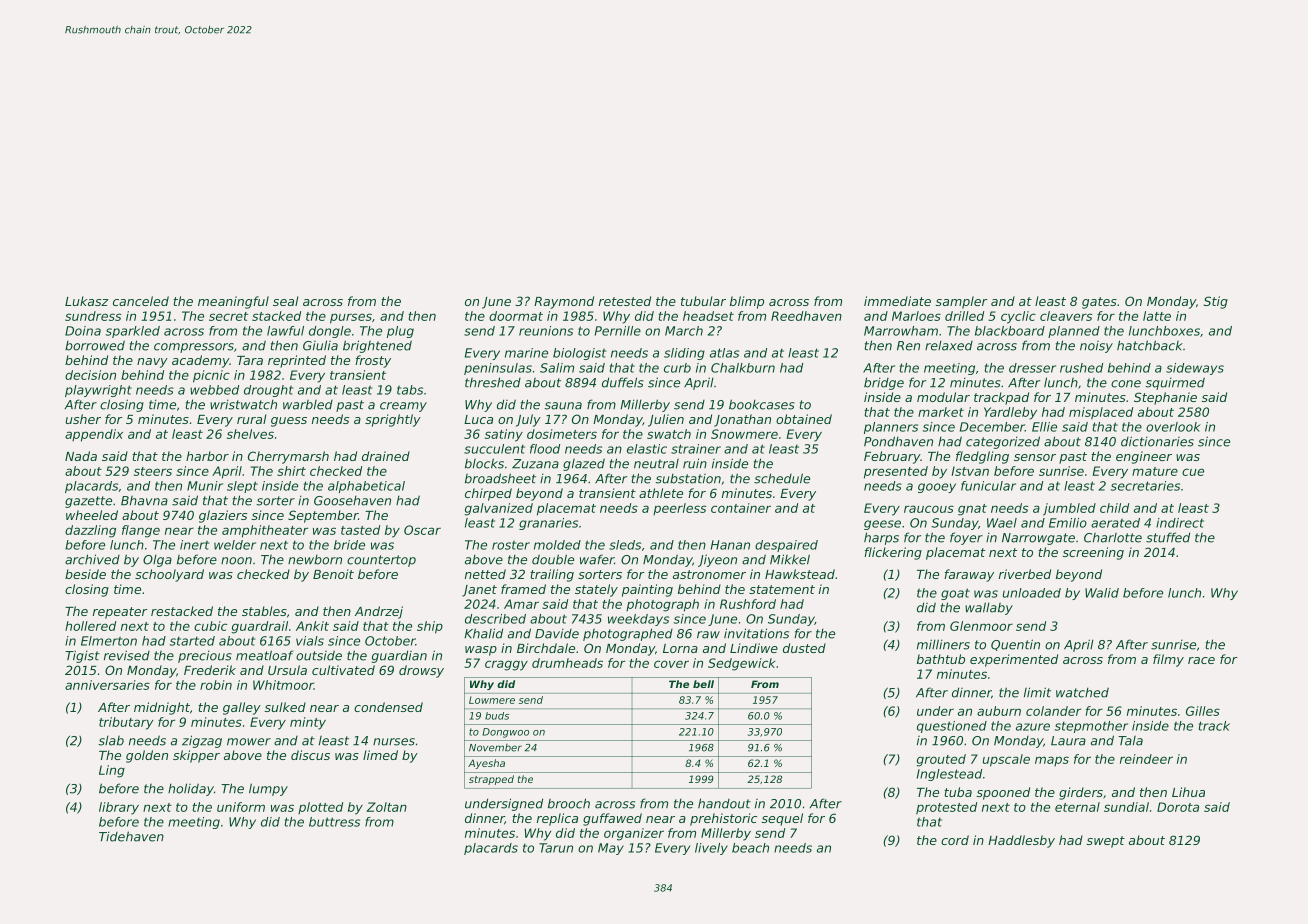 The height and width of the page is (924, 1308). I want to click on Tidehaven, so click(131, 836).
